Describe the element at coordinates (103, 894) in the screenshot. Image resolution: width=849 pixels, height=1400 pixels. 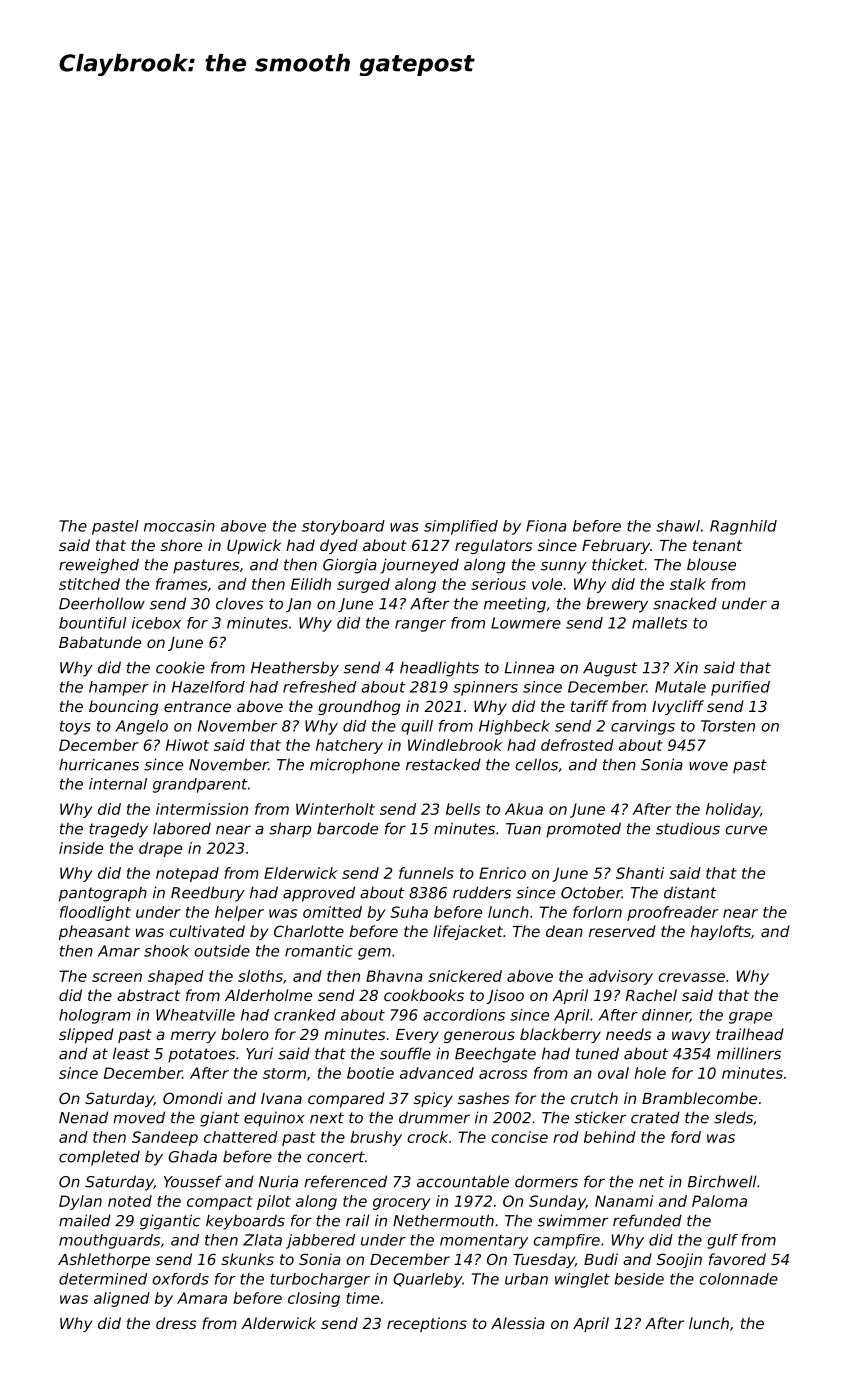
I see `pantograph` at that location.
